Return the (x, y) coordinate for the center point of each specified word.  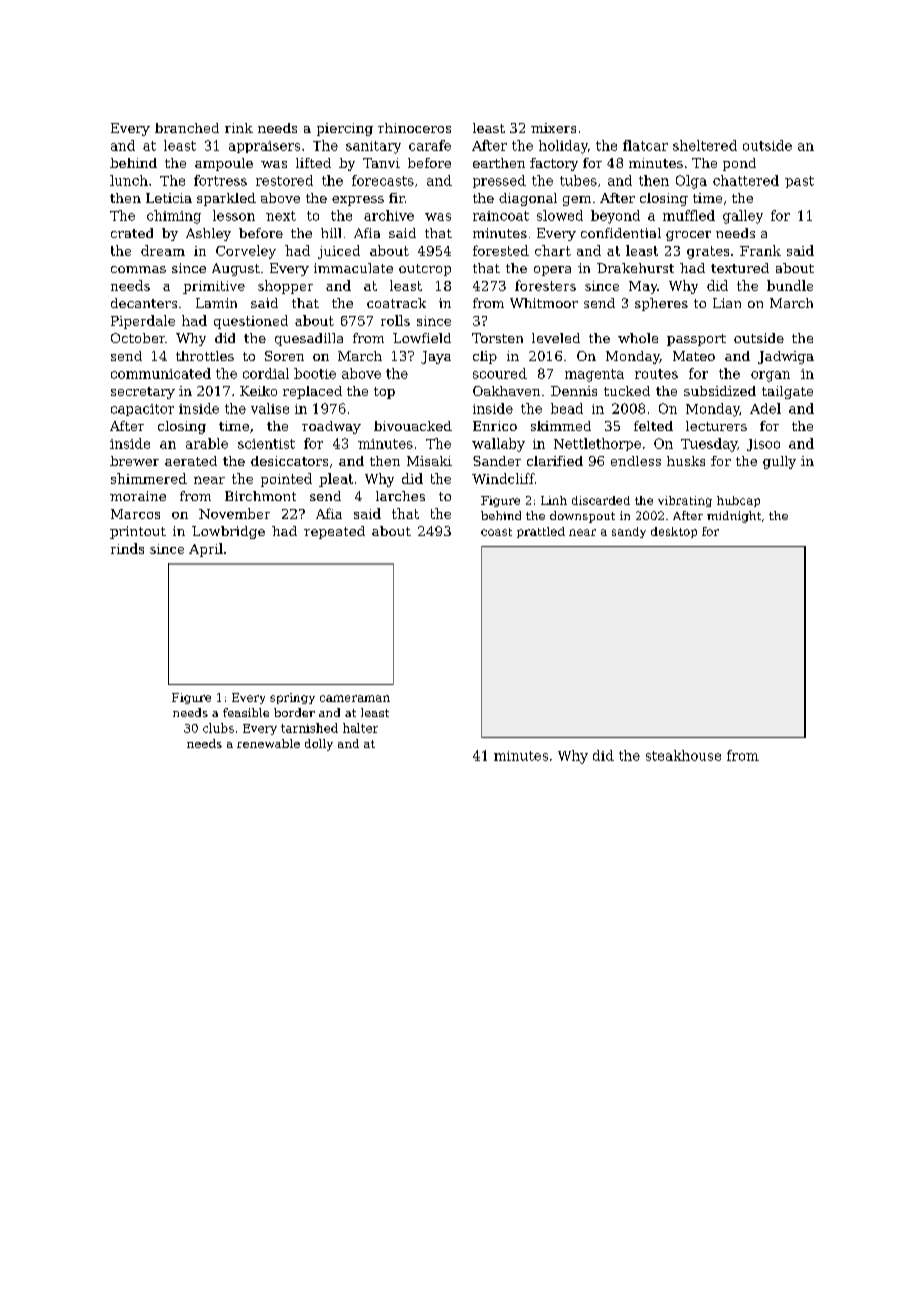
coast (496, 532)
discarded (601, 500)
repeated (334, 532)
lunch (129, 180)
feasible (246, 712)
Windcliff (503, 478)
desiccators (289, 461)
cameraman (355, 698)
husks (686, 461)
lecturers (716, 426)
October (138, 338)
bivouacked (413, 426)
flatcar (645, 145)
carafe (430, 145)
